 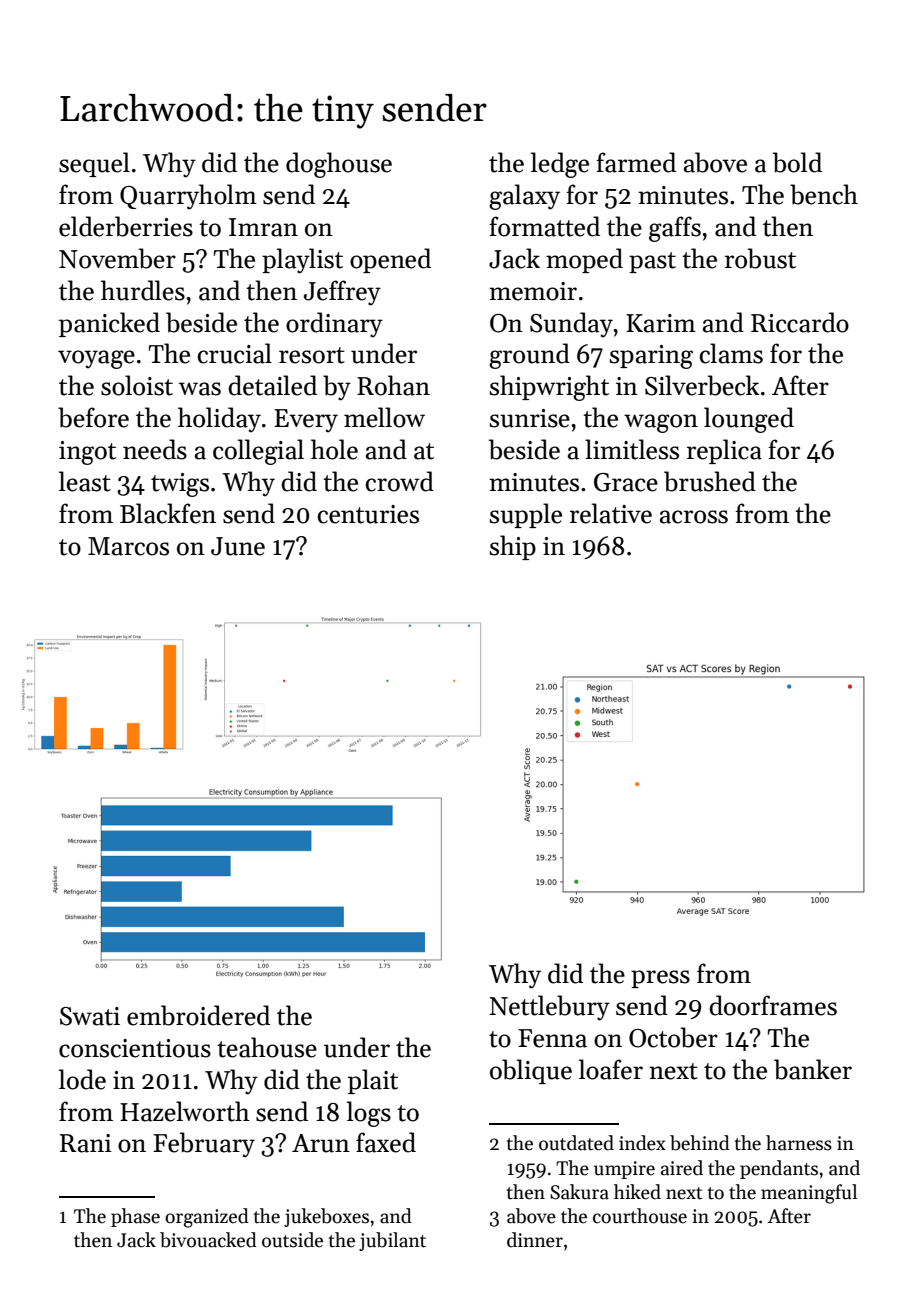 What do you see at coordinates (90, 1016) in the screenshot?
I see `Swati` at bounding box center [90, 1016].
